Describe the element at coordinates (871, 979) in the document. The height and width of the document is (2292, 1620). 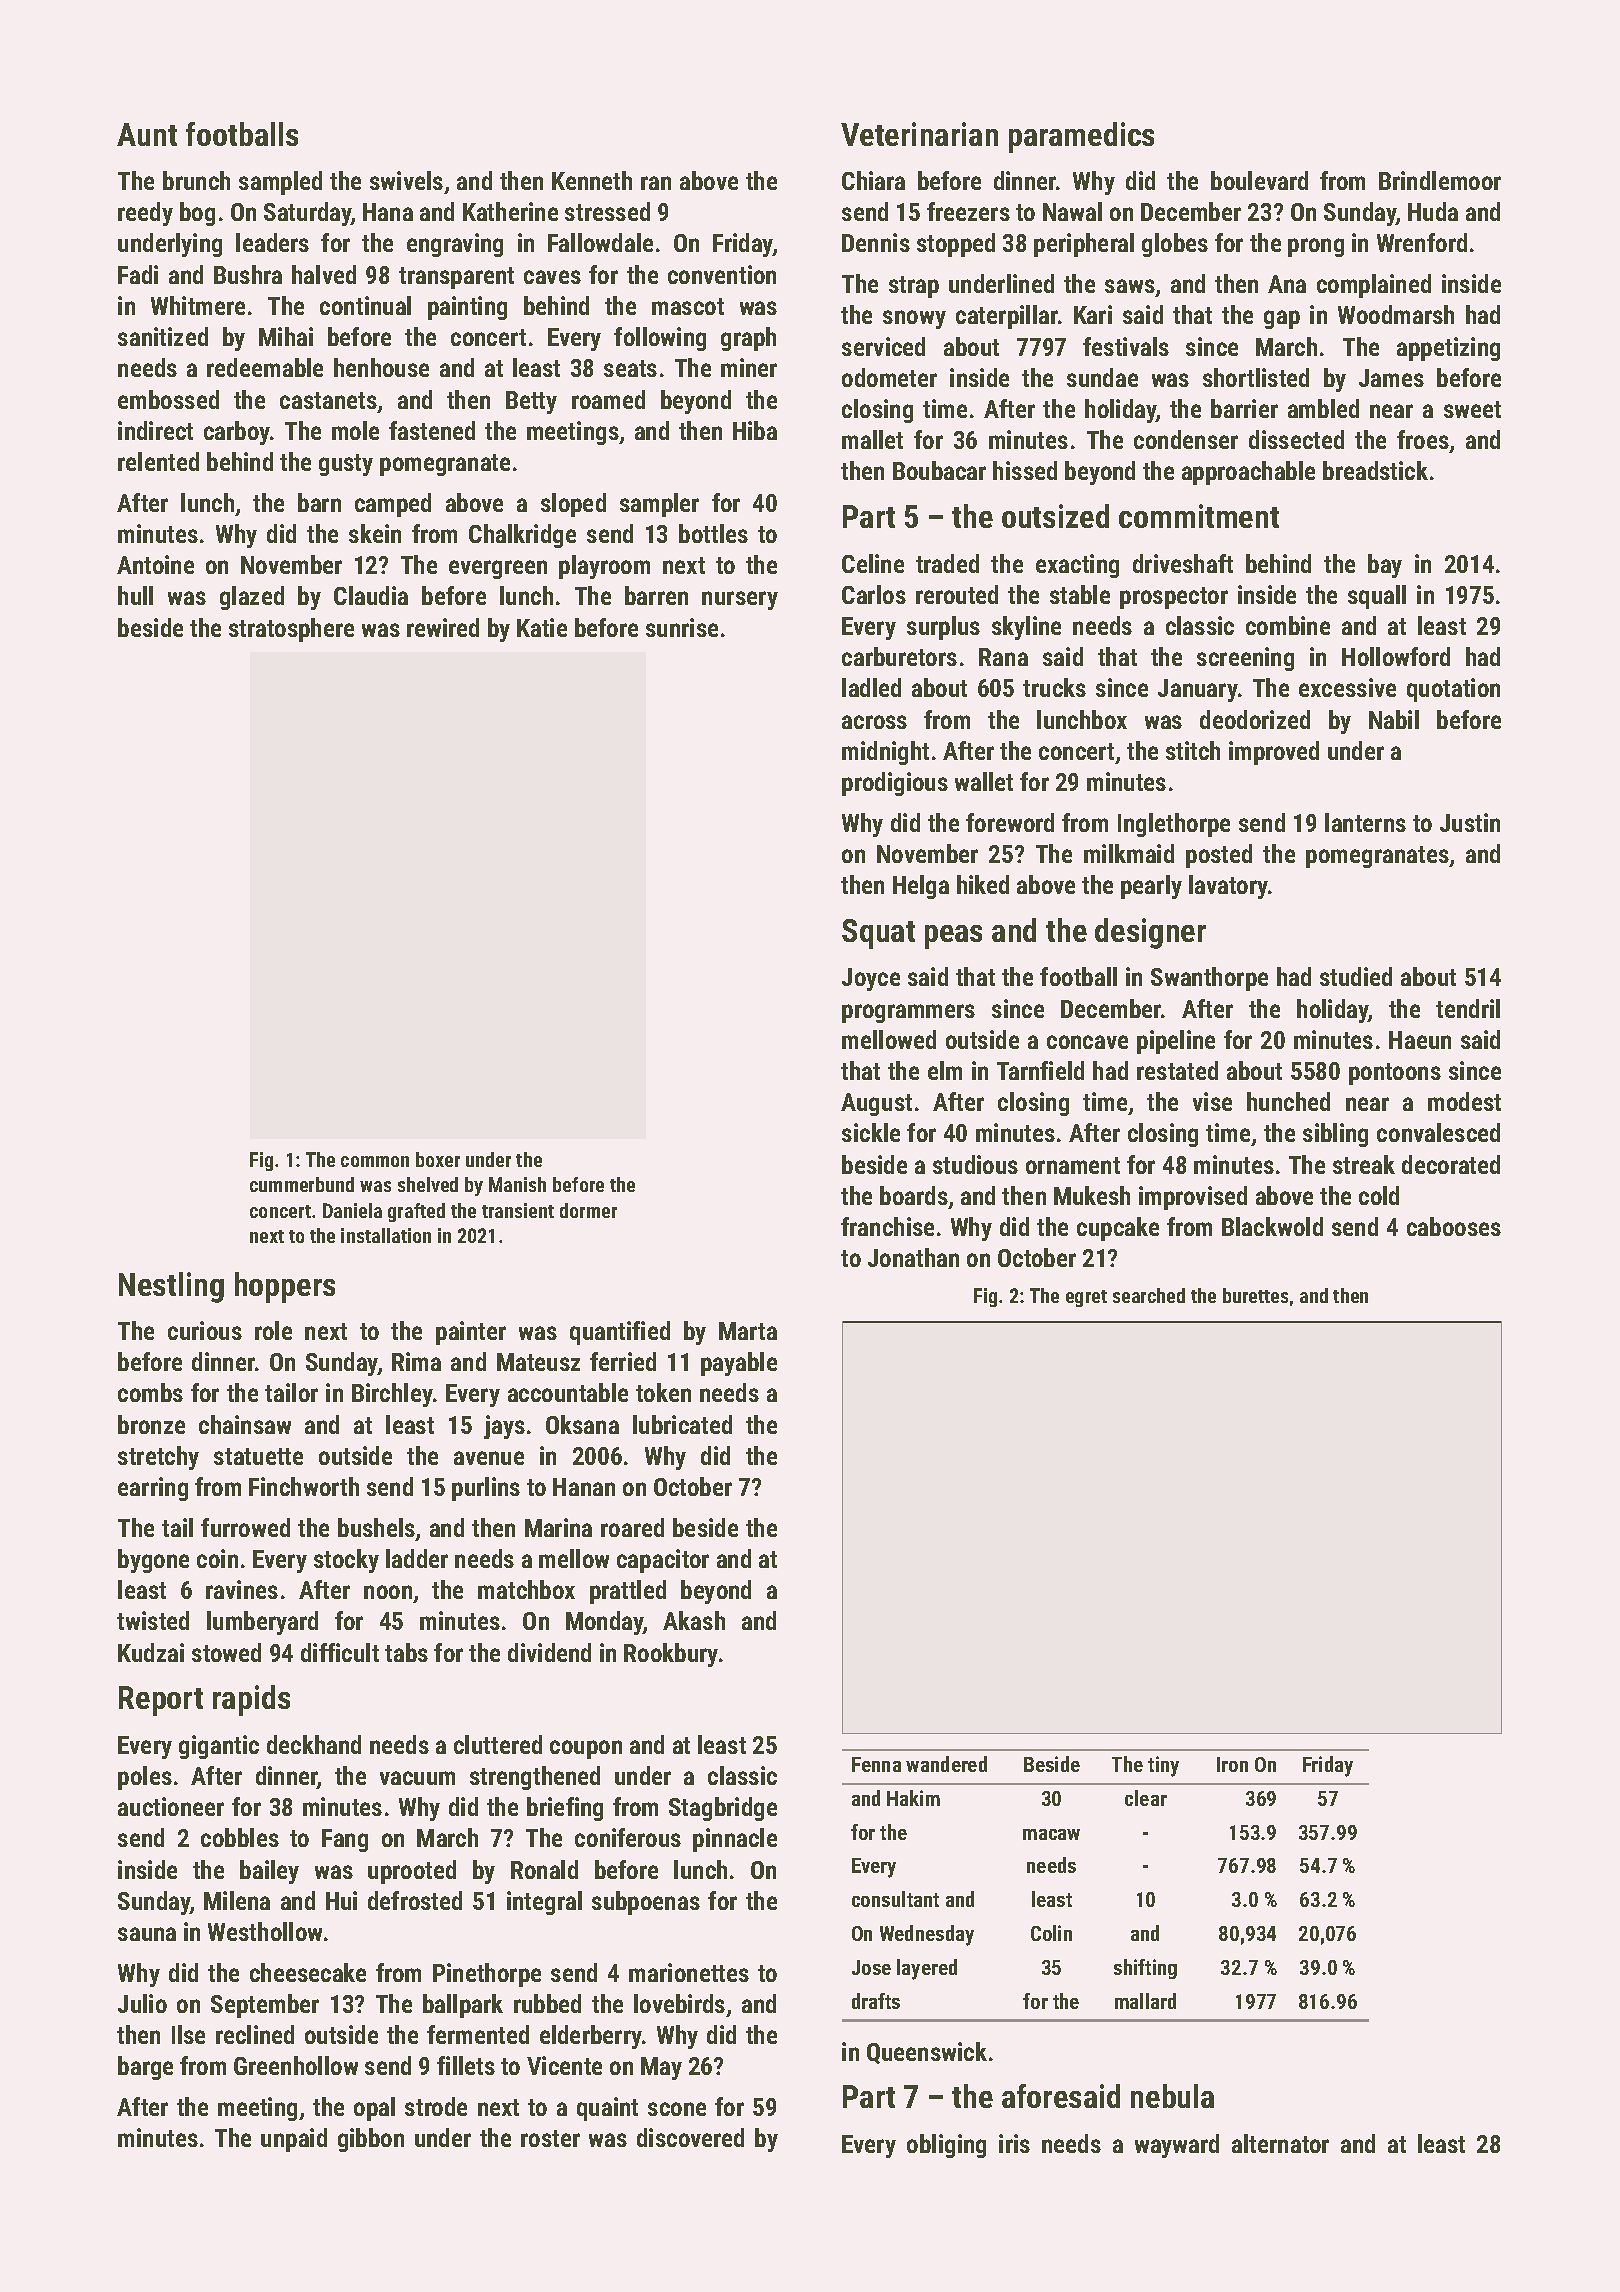
I see `Joyce` at that location.
